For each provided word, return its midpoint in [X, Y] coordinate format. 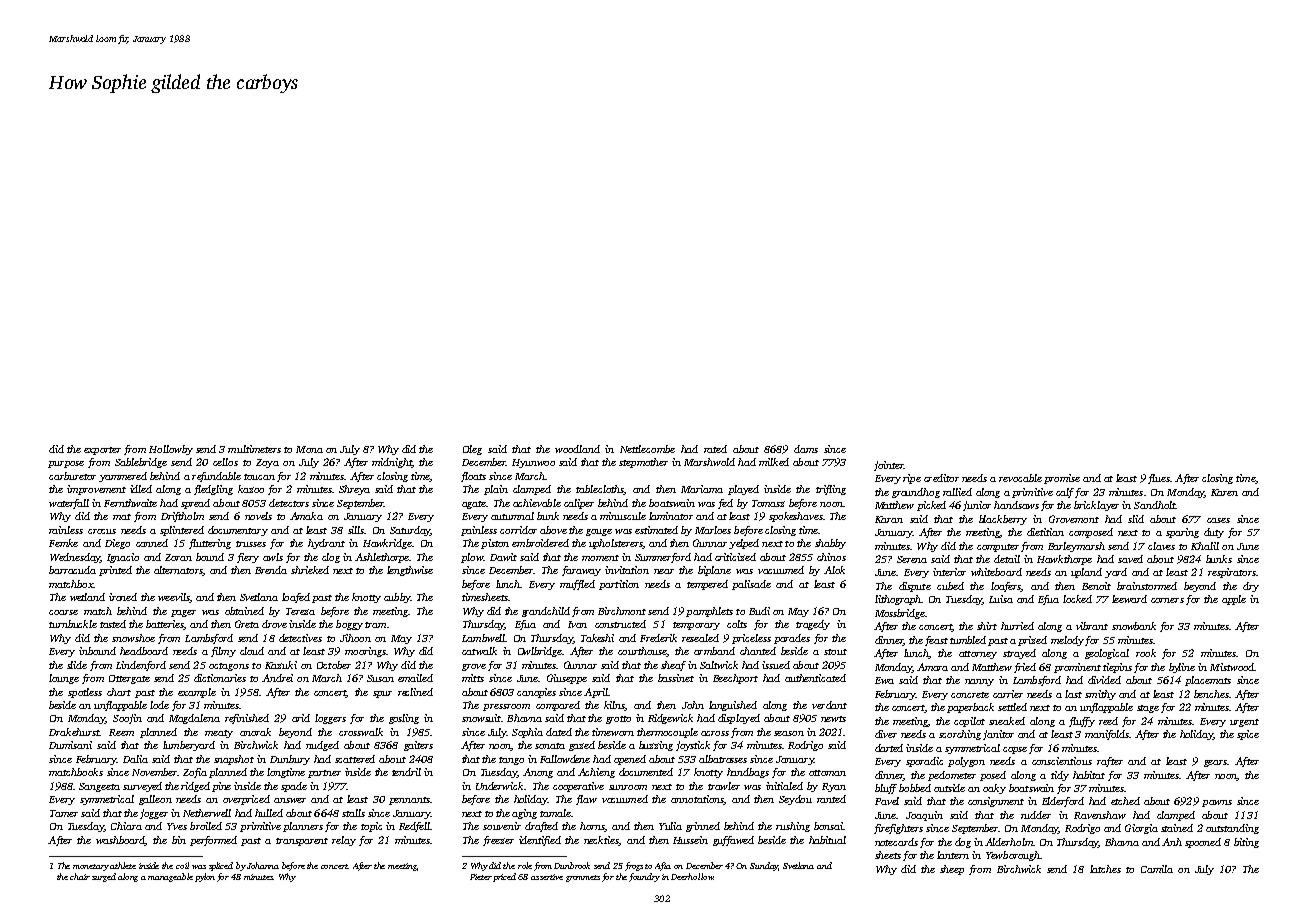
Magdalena [194, 719]
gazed [582, 746]
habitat [1089, 775]
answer [290, 800]
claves [1161, 546]
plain [496, 490]
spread [195, 504]
